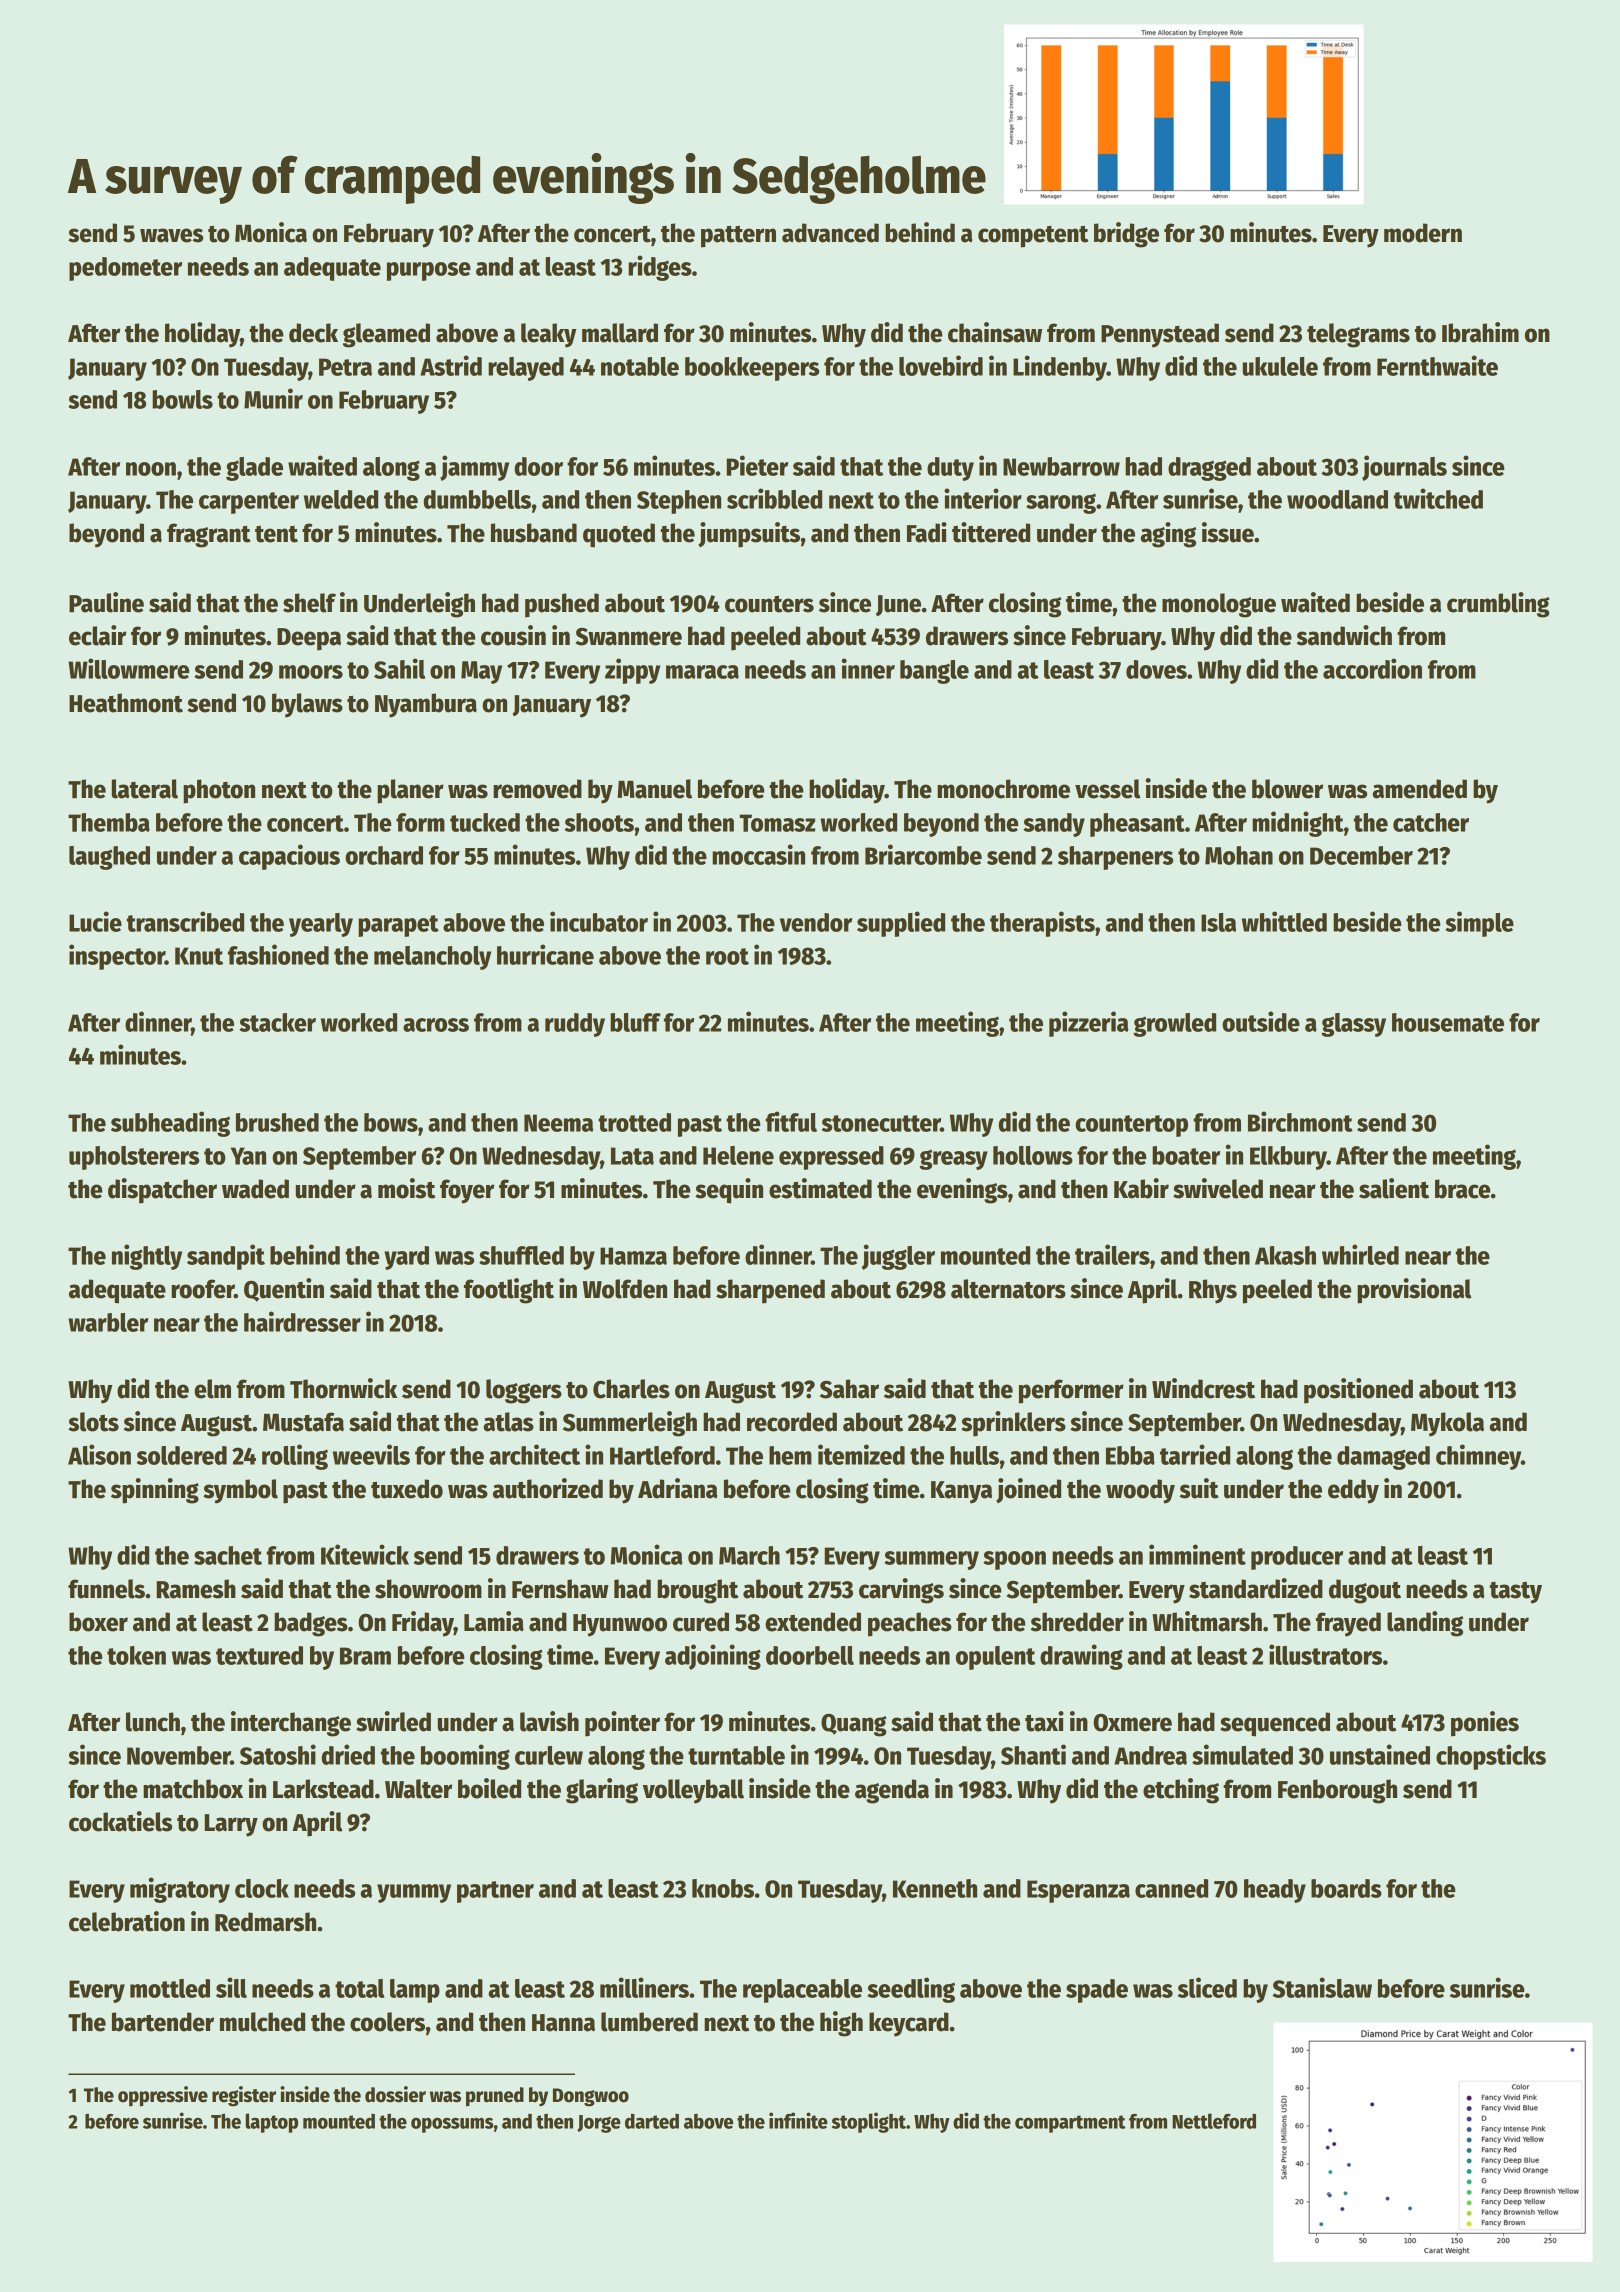  Describe the element at coordinates (1140, 1491) in the image. I see `woody` at that location.
